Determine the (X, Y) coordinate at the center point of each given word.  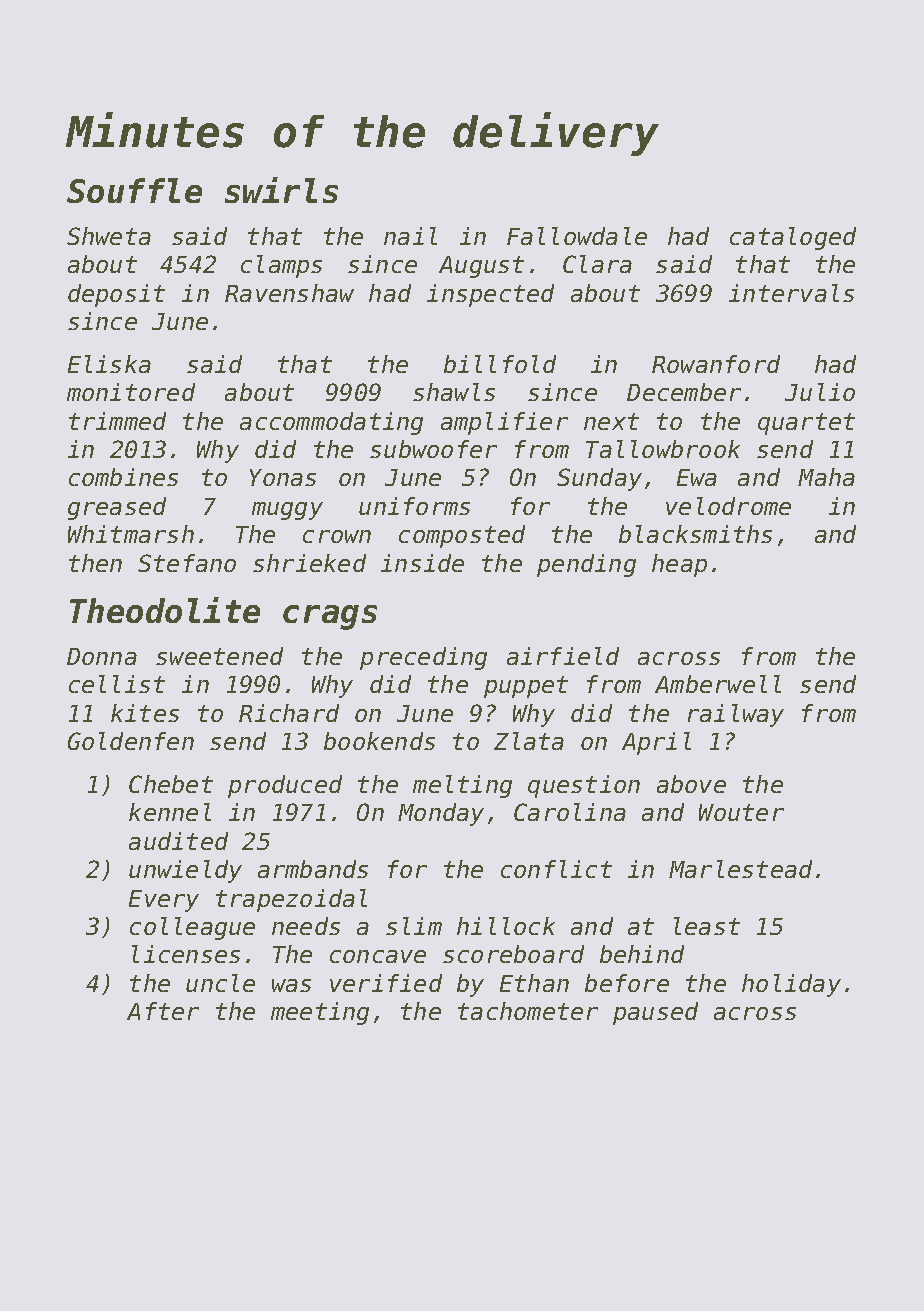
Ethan (534, 983)
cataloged (793, 238)
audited (178, 841)
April (656, 743)
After (163, 1011)
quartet (806, 424)
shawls (454, 392)
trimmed (117, 421)
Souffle (134, 190)
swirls (281, 190)
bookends (379, 741)
